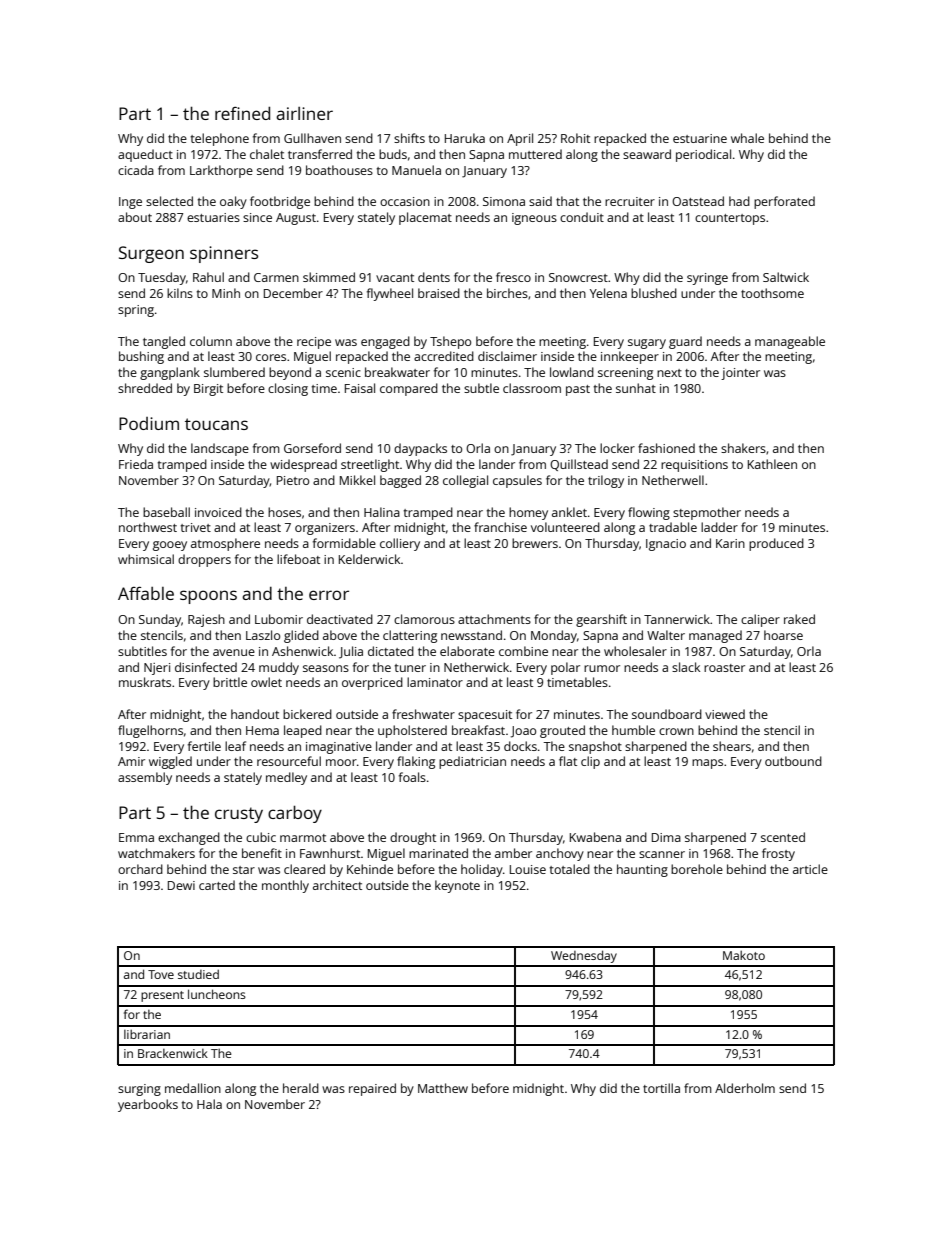 The width and height of the screenshot is (952, 1233). Describe the element at coordinates (744, 955) in the screenshot. I see `Makoto` at that location.
